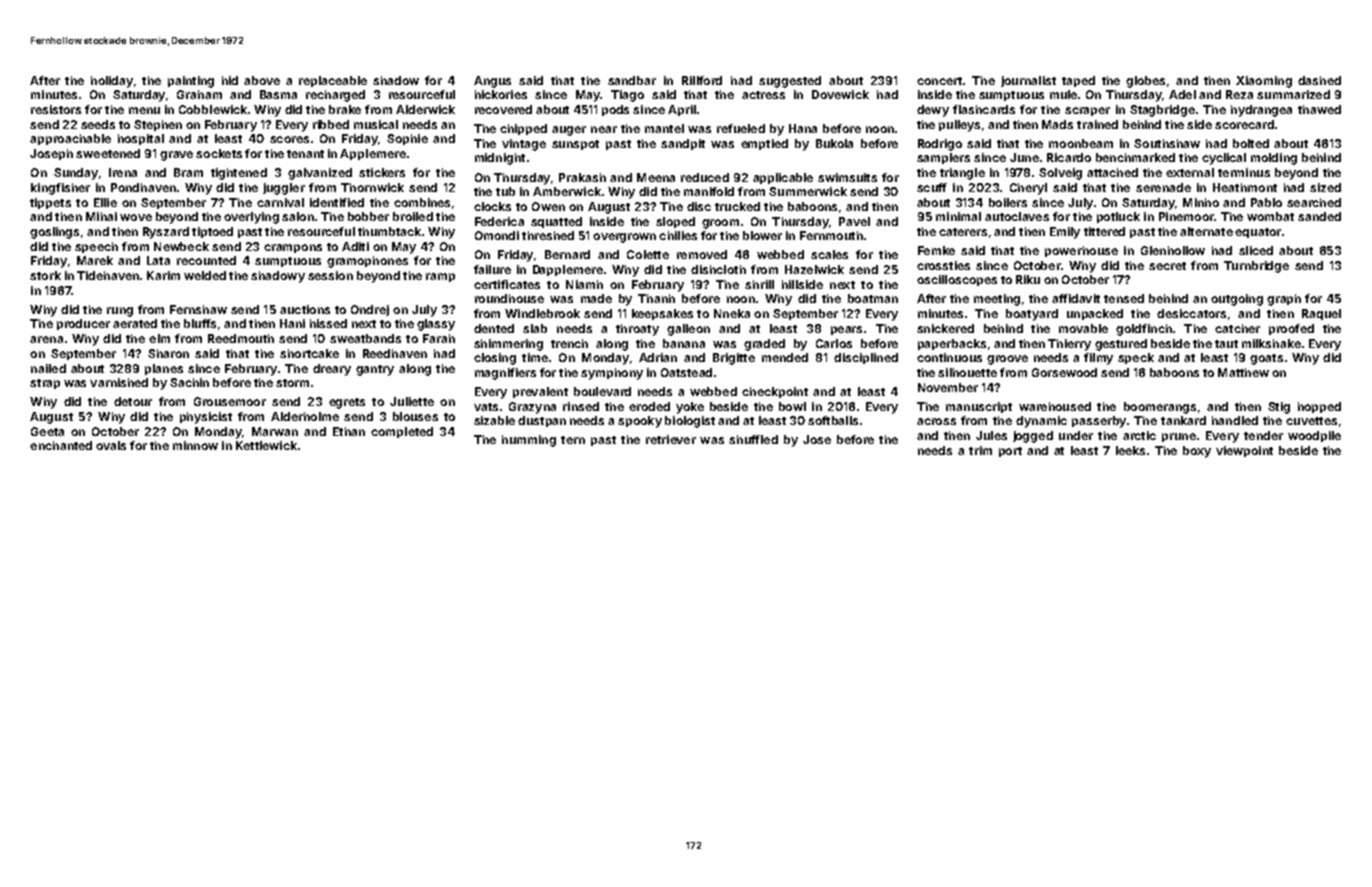 Image resolution: width=1372 pixels, height=887 pixels. I want to click on Bukola, so click(834, 143).
